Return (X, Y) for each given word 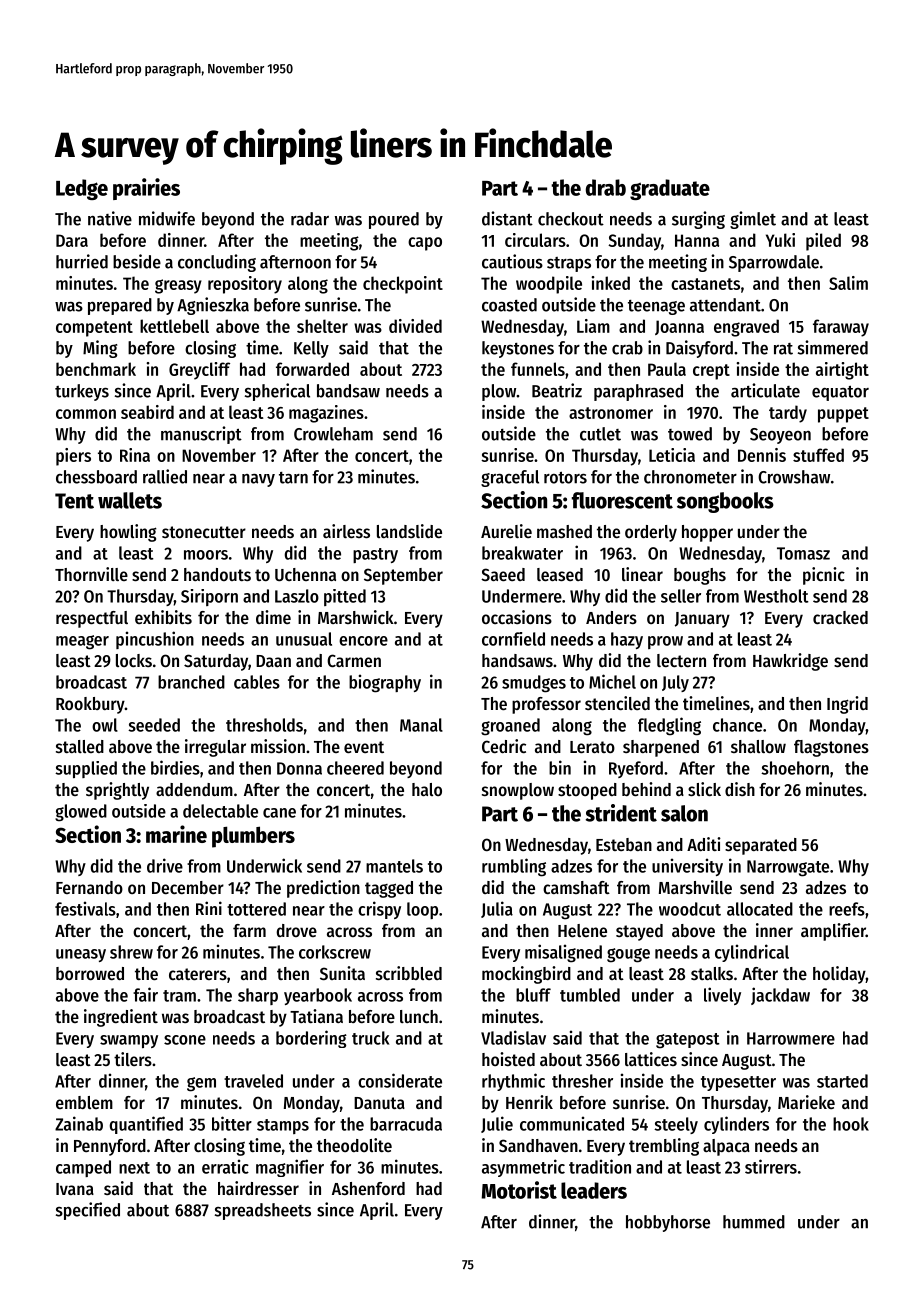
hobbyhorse (668, 1223)
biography (385, 683)
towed (690, 434)
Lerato (592, 747)
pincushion (155, 640)
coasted (509, 305)
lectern (681, 660)
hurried (82, 261)
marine (176, 834)
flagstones (831, 748)
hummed (754, 1222)
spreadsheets (263, 1211)
